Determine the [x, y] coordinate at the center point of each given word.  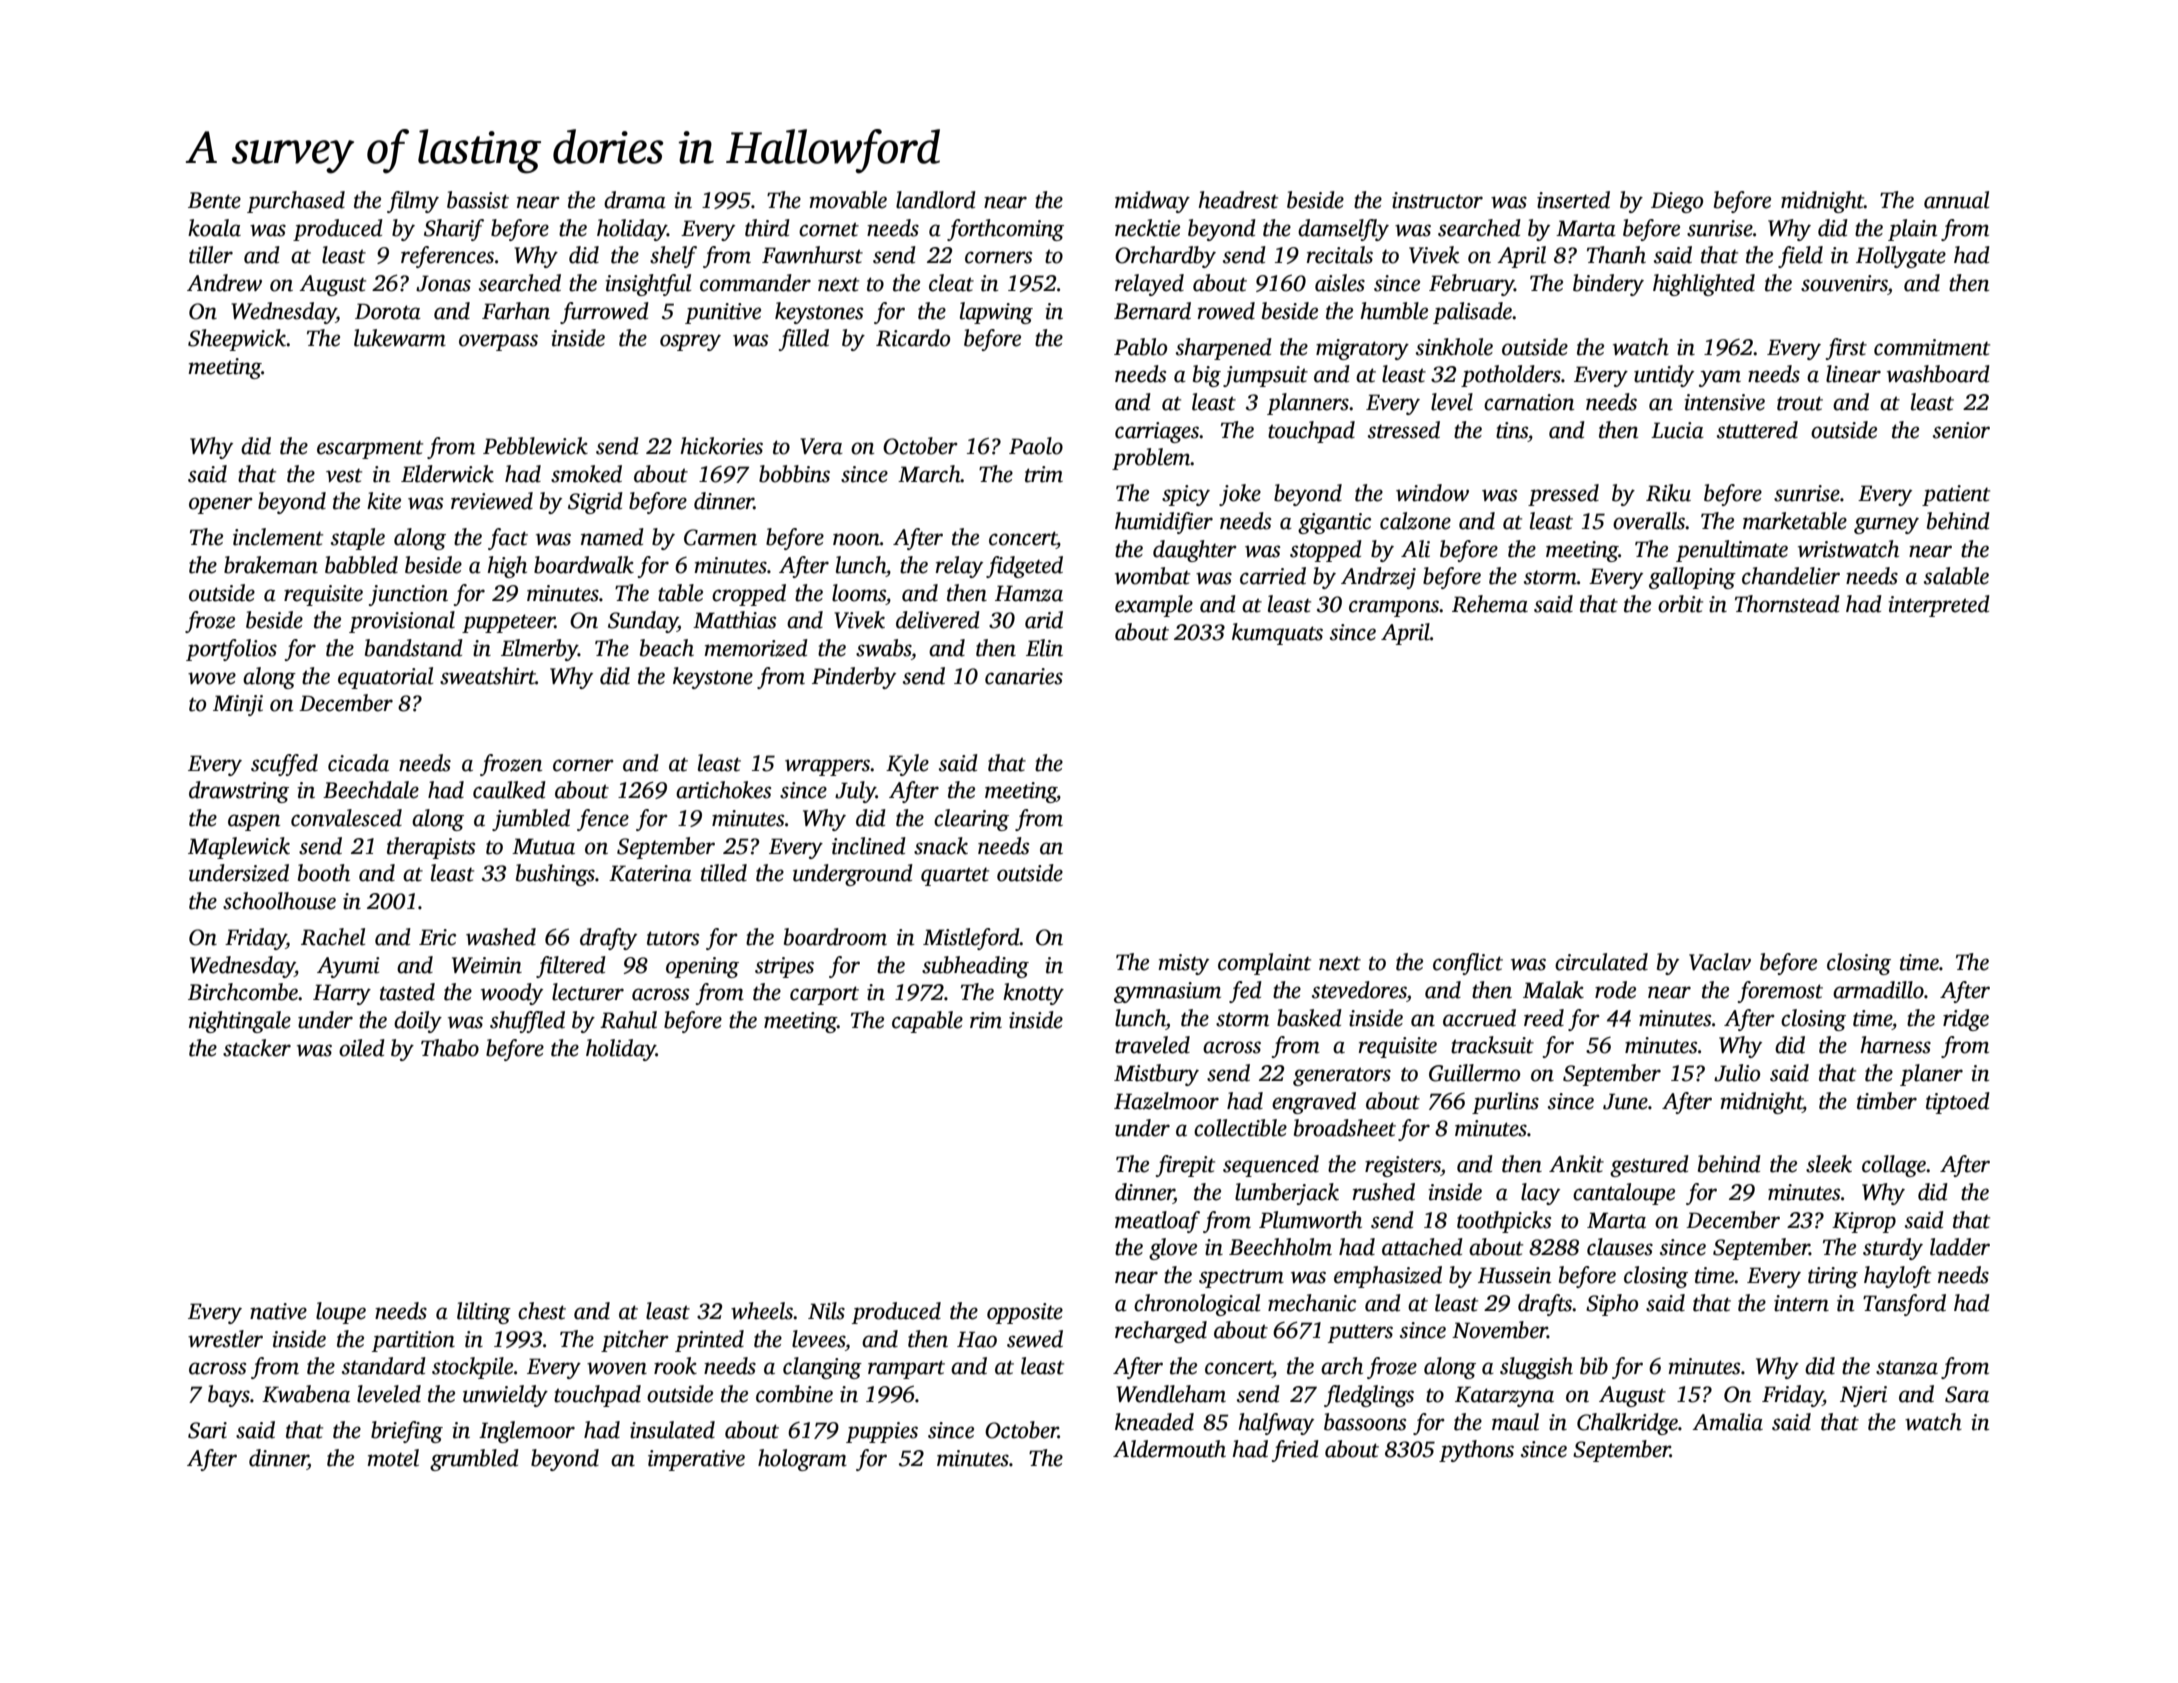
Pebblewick [535, 446]
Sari [207, 1430]
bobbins [794, 474]
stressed [1404, 430]
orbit [1680, 604]
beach [667, 648]
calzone [1415, 521]
